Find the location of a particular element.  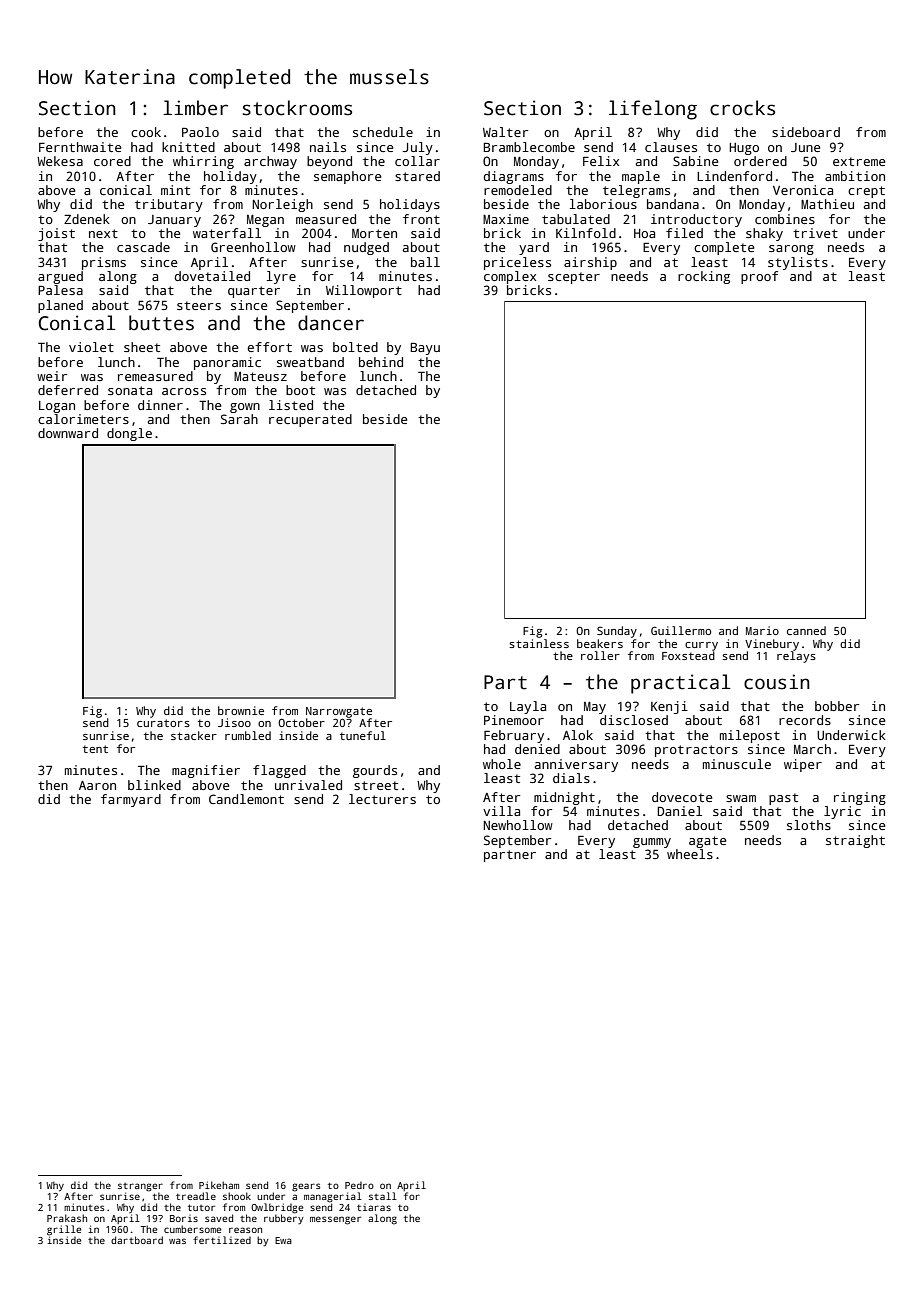

Newhollow is located at coordinates (518, 825).
